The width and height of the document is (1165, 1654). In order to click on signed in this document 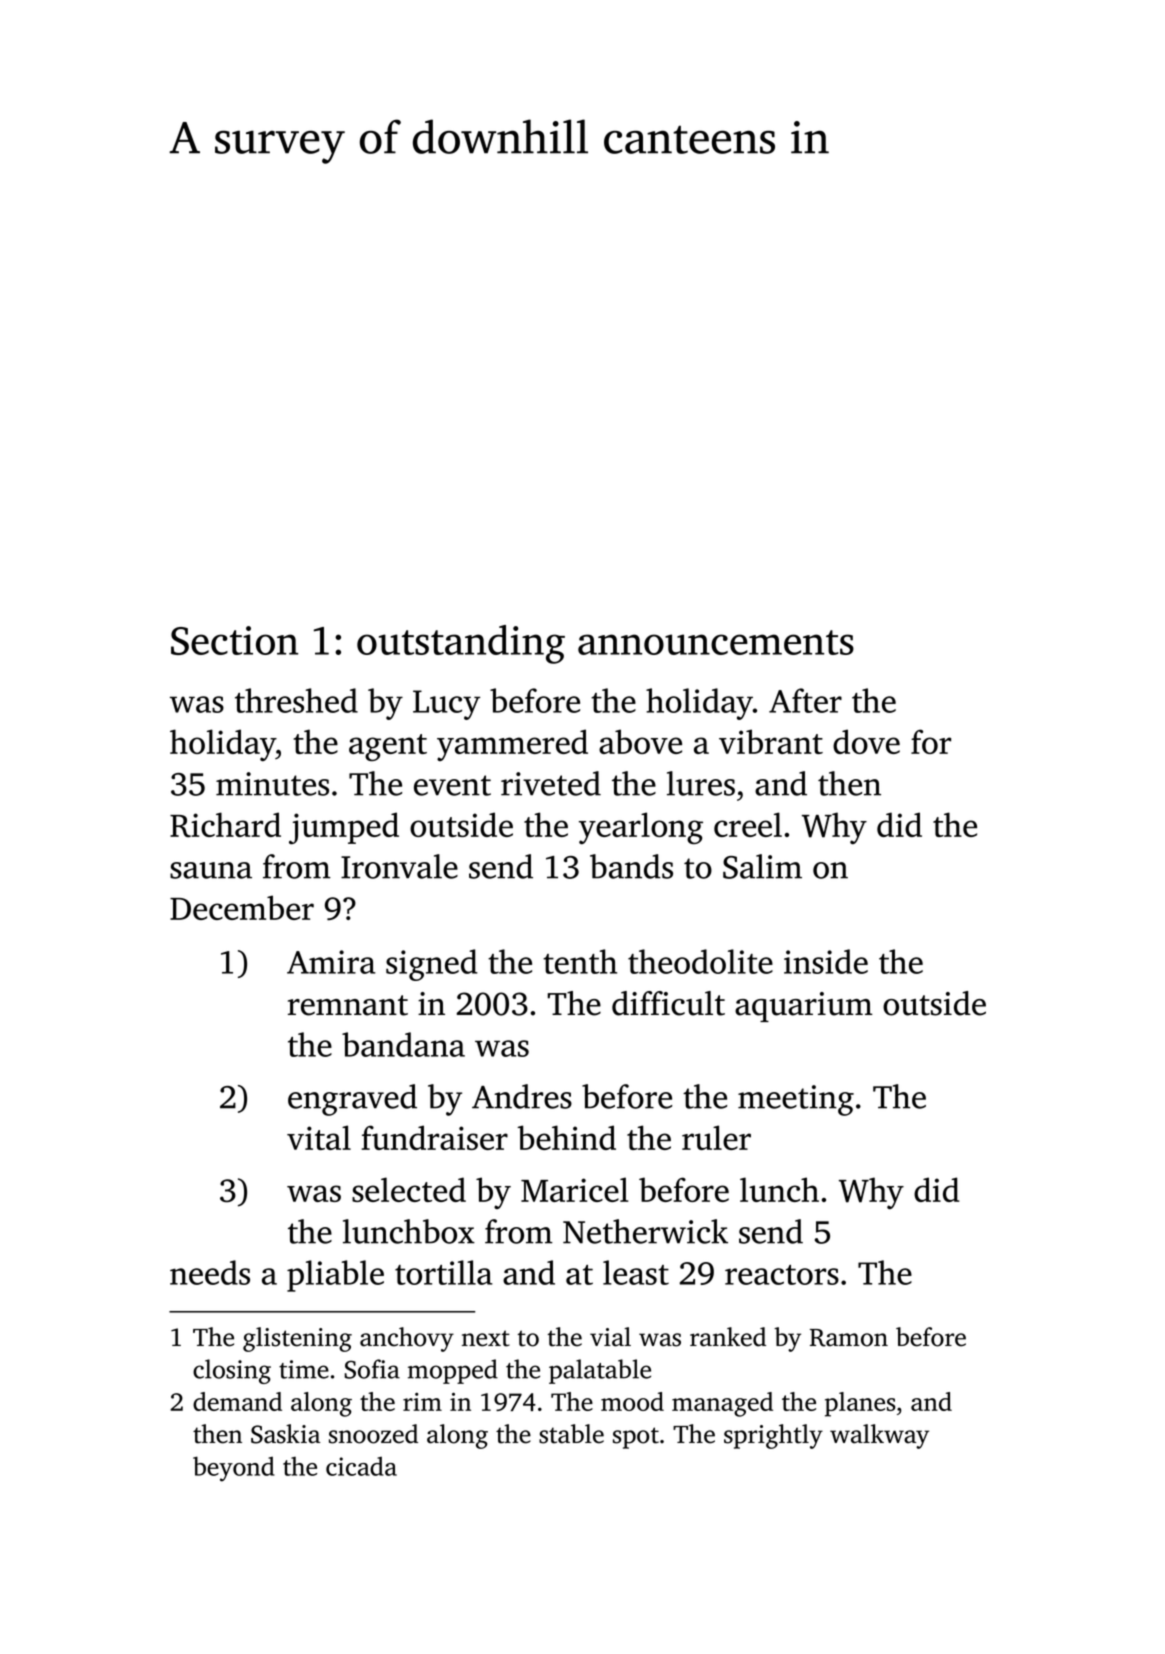, I will do `click(432, 965)`.
